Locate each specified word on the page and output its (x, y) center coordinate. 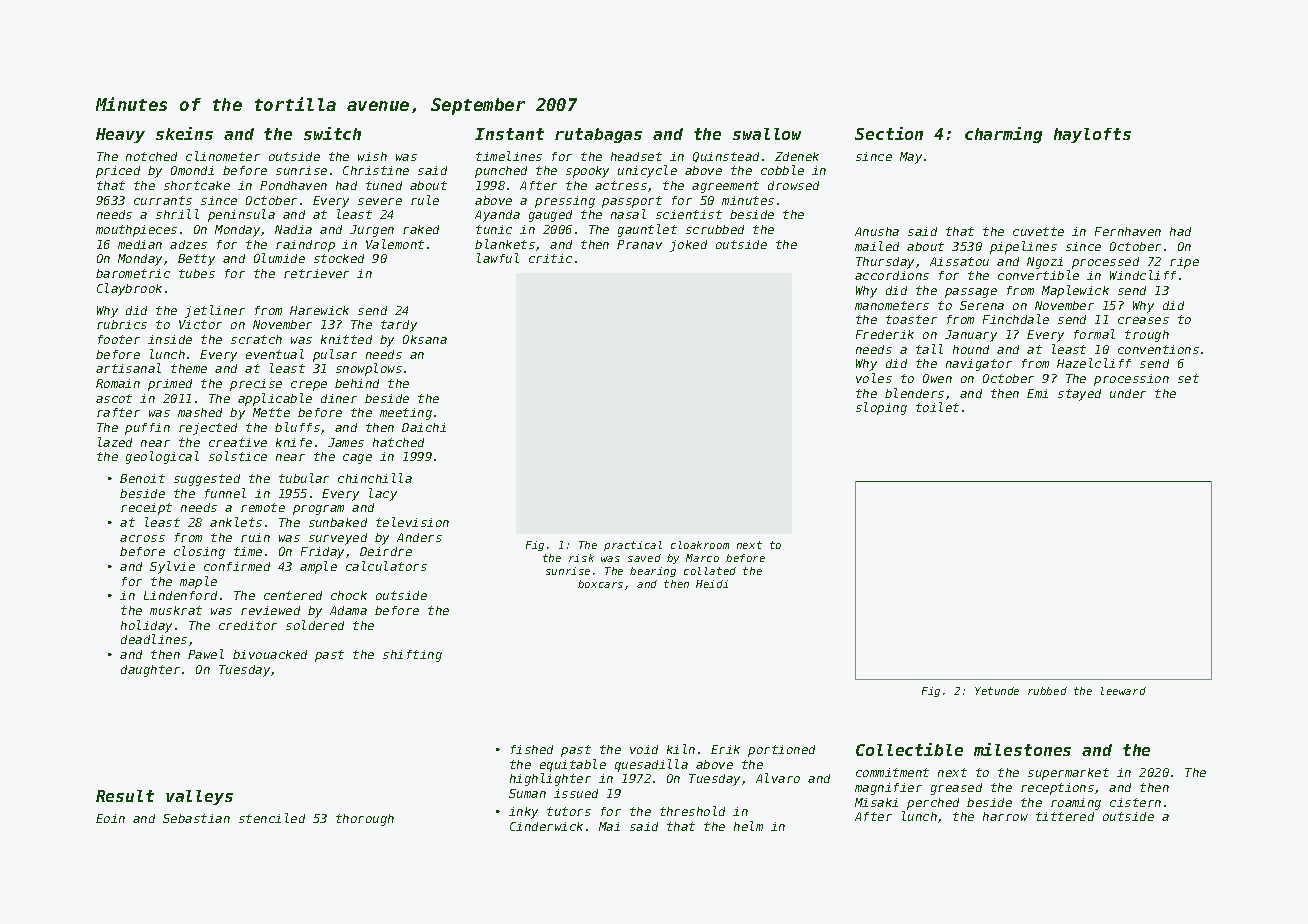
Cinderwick (546, 826)
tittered (1065, 816)
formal (1094, 334)
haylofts (1092, 135)
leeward (1123, 691)
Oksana (425, 339)
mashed (200, 412)
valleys (199, 797)
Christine (376, 170)
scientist (689, 214)
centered (293, 595)
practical (633, 546)
